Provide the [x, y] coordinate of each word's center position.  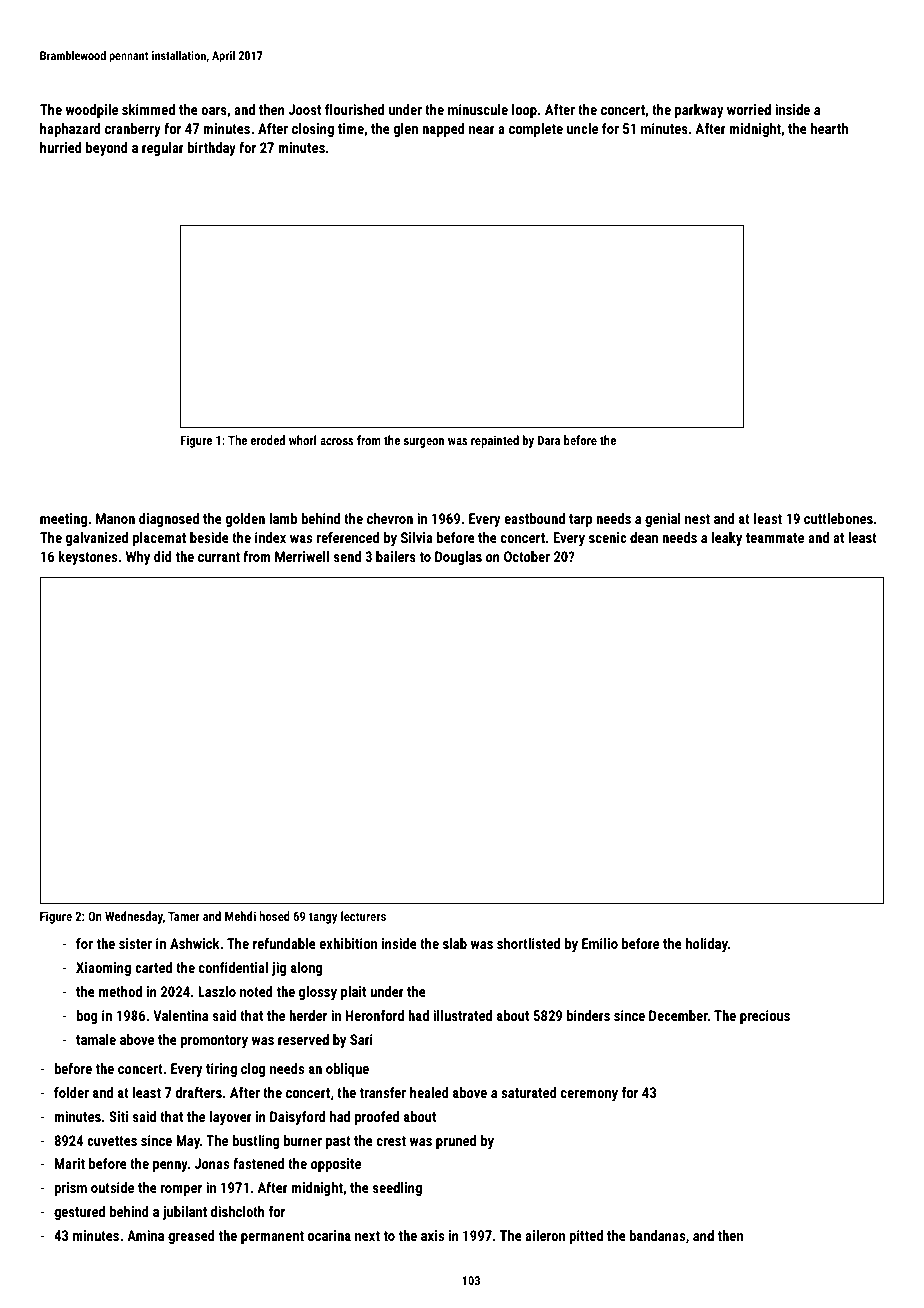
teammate [775, 538]
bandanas [657, 1235]
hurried [61, 147]
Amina [145, 1235]
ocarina [329, 1235]
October [527, 556]
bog [87, 1017]
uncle [582, 128]
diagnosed [169, 520]
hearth [829, 128]
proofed [377, 1118]
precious [765, 1017]
